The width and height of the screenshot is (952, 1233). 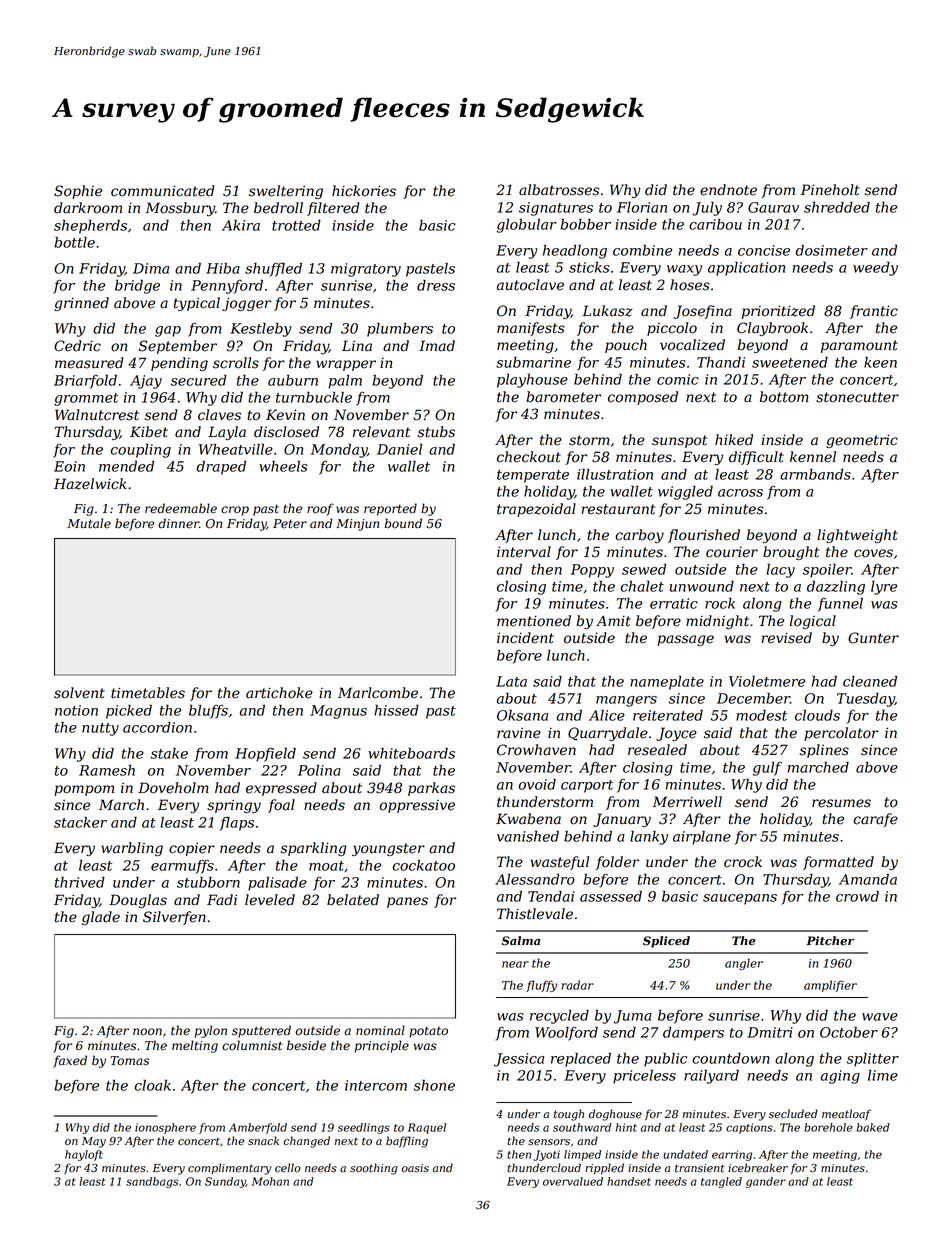 I want to click on Imad, so click(x=437, y=346).
